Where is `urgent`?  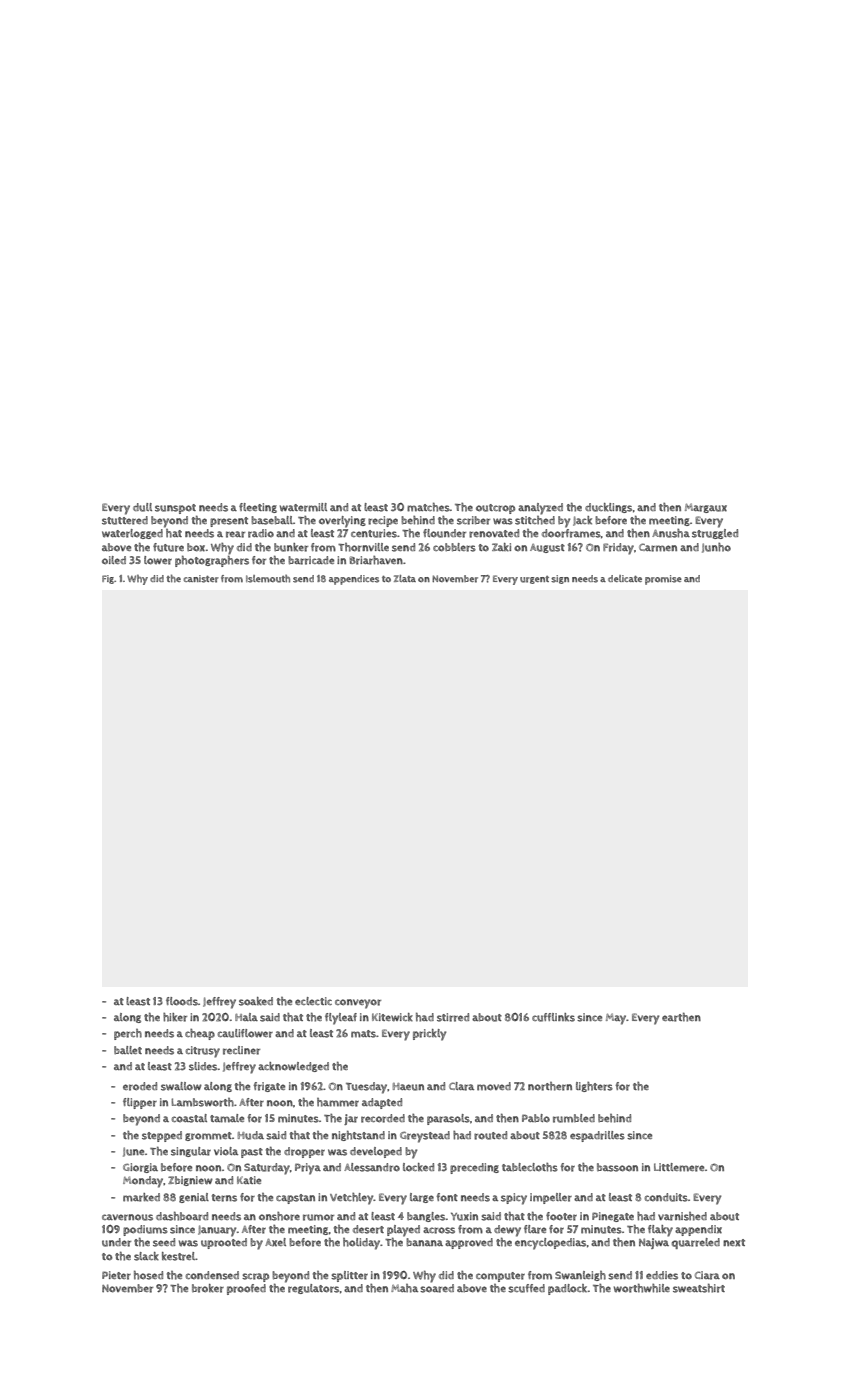
urgent is located at coordinates (534, 580).
